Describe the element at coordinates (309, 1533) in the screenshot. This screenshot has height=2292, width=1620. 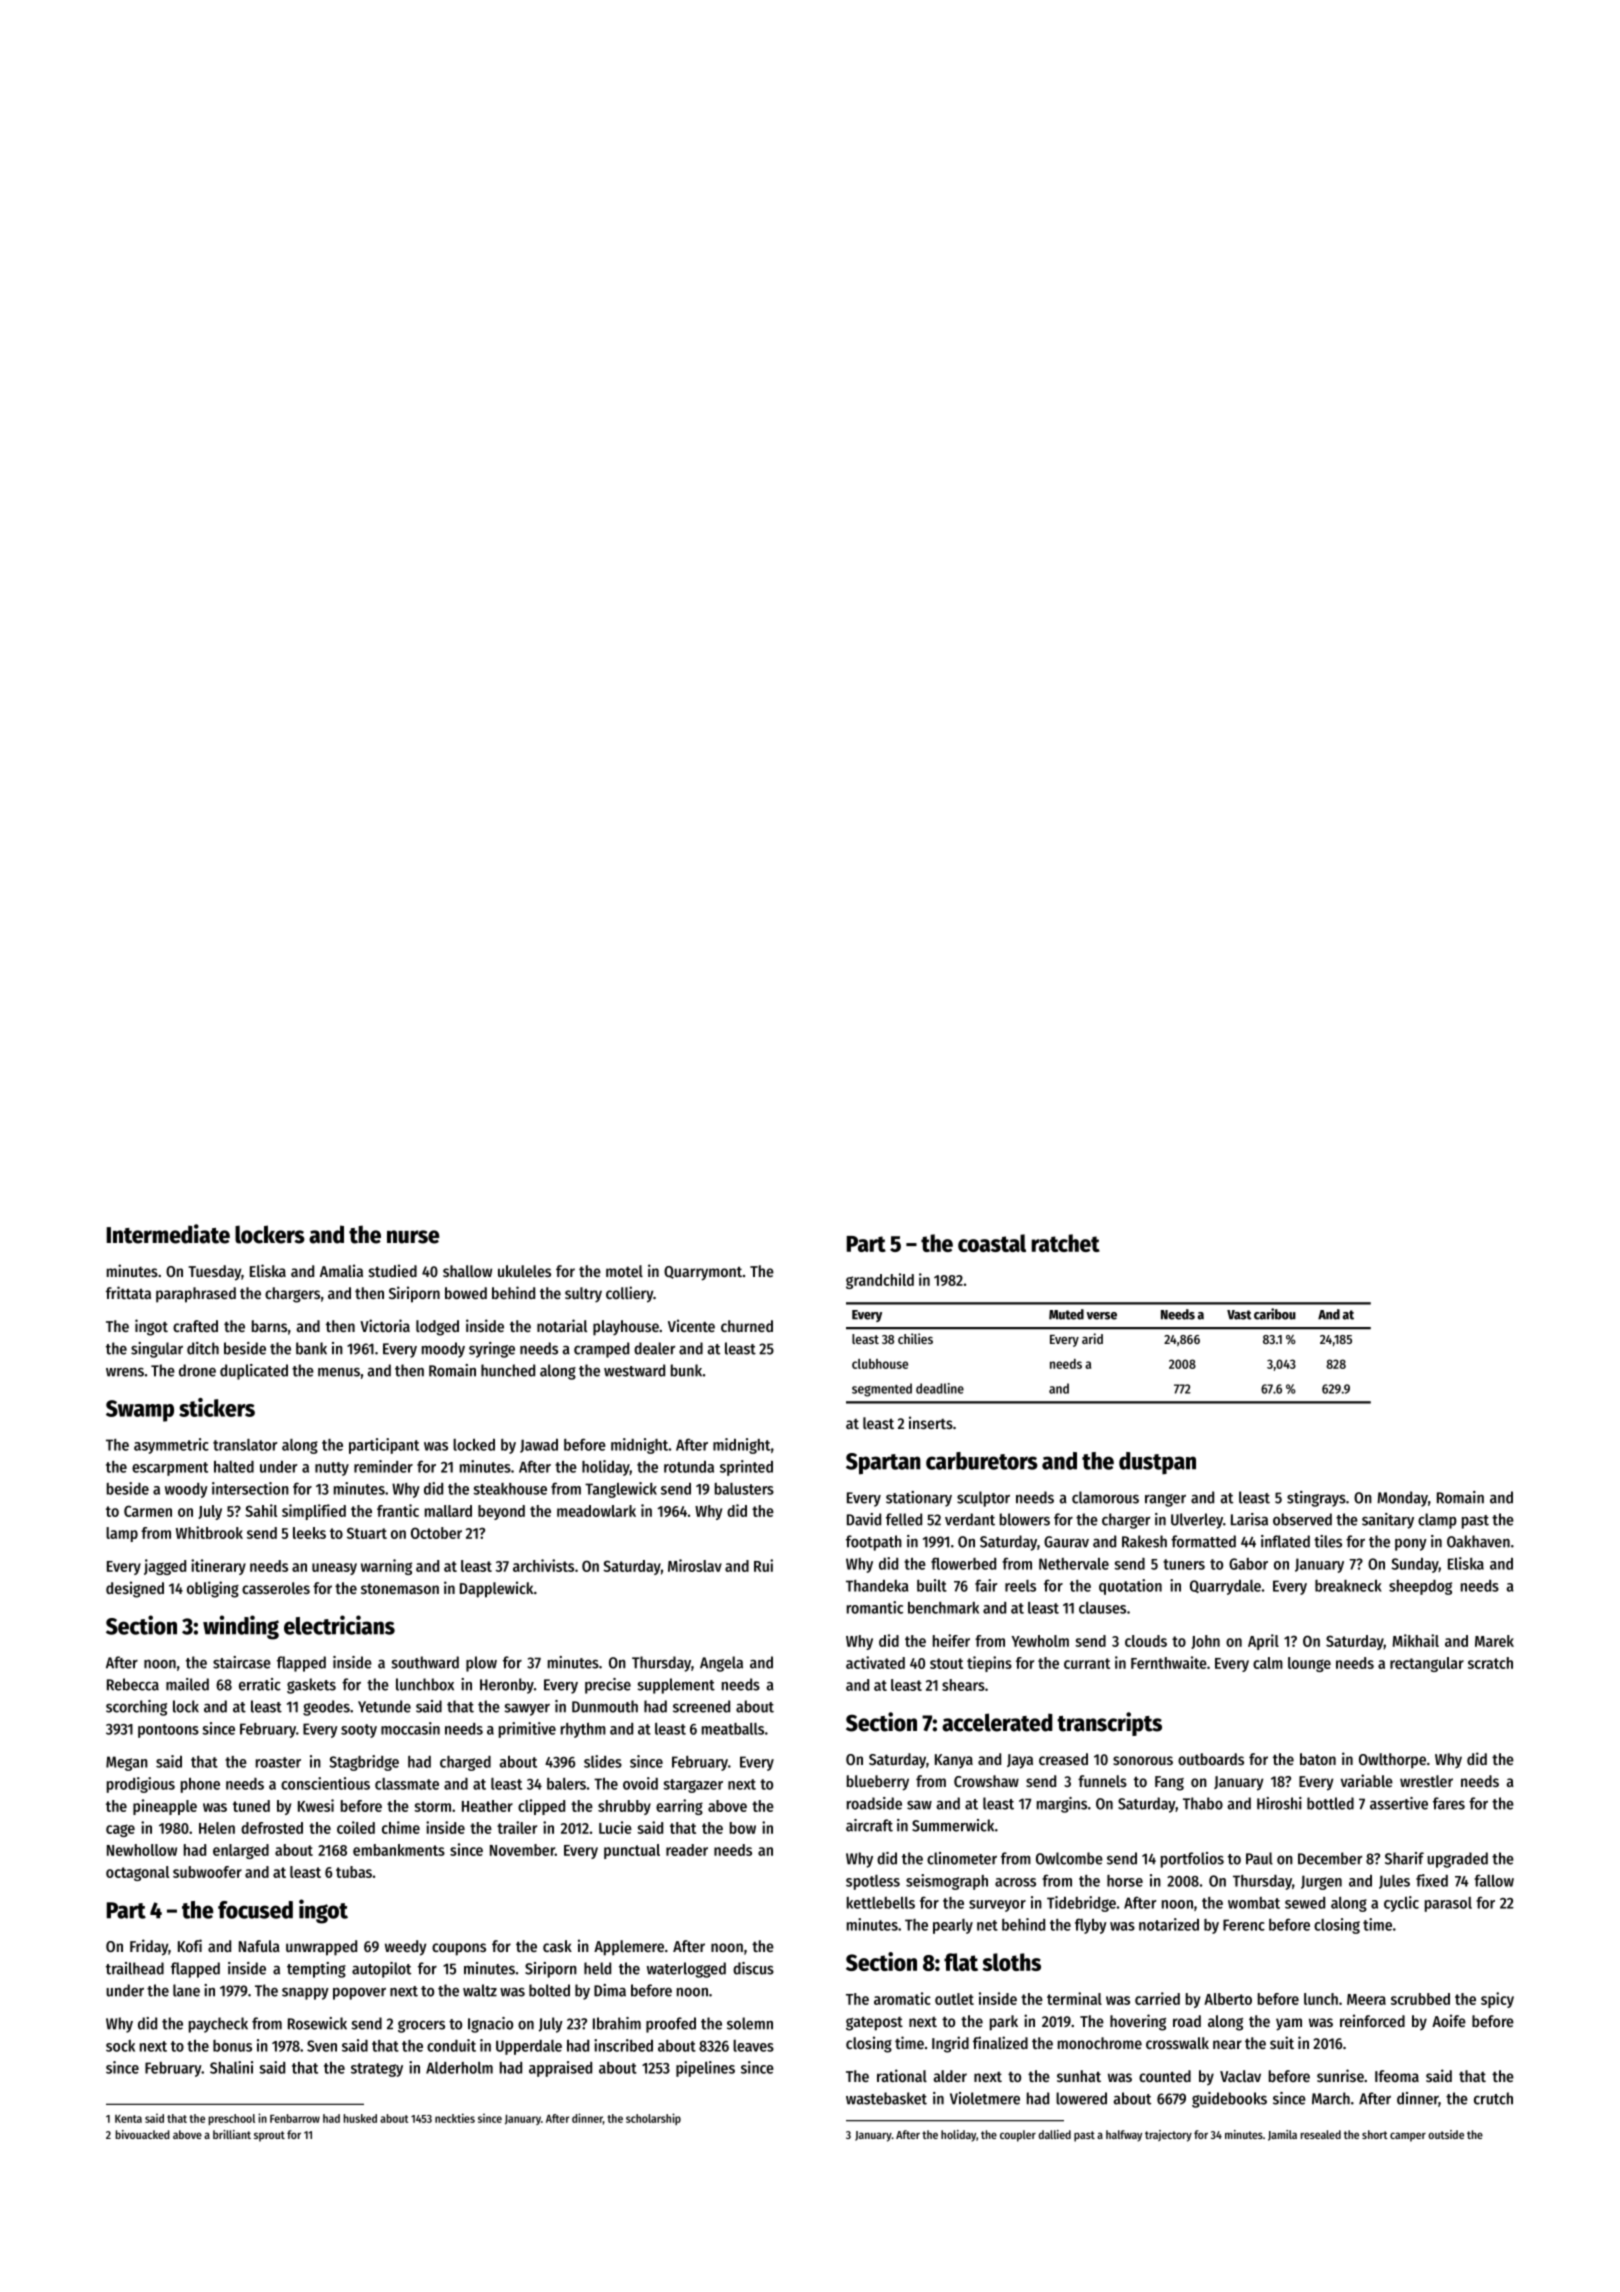
I see `leeks` at that location.
